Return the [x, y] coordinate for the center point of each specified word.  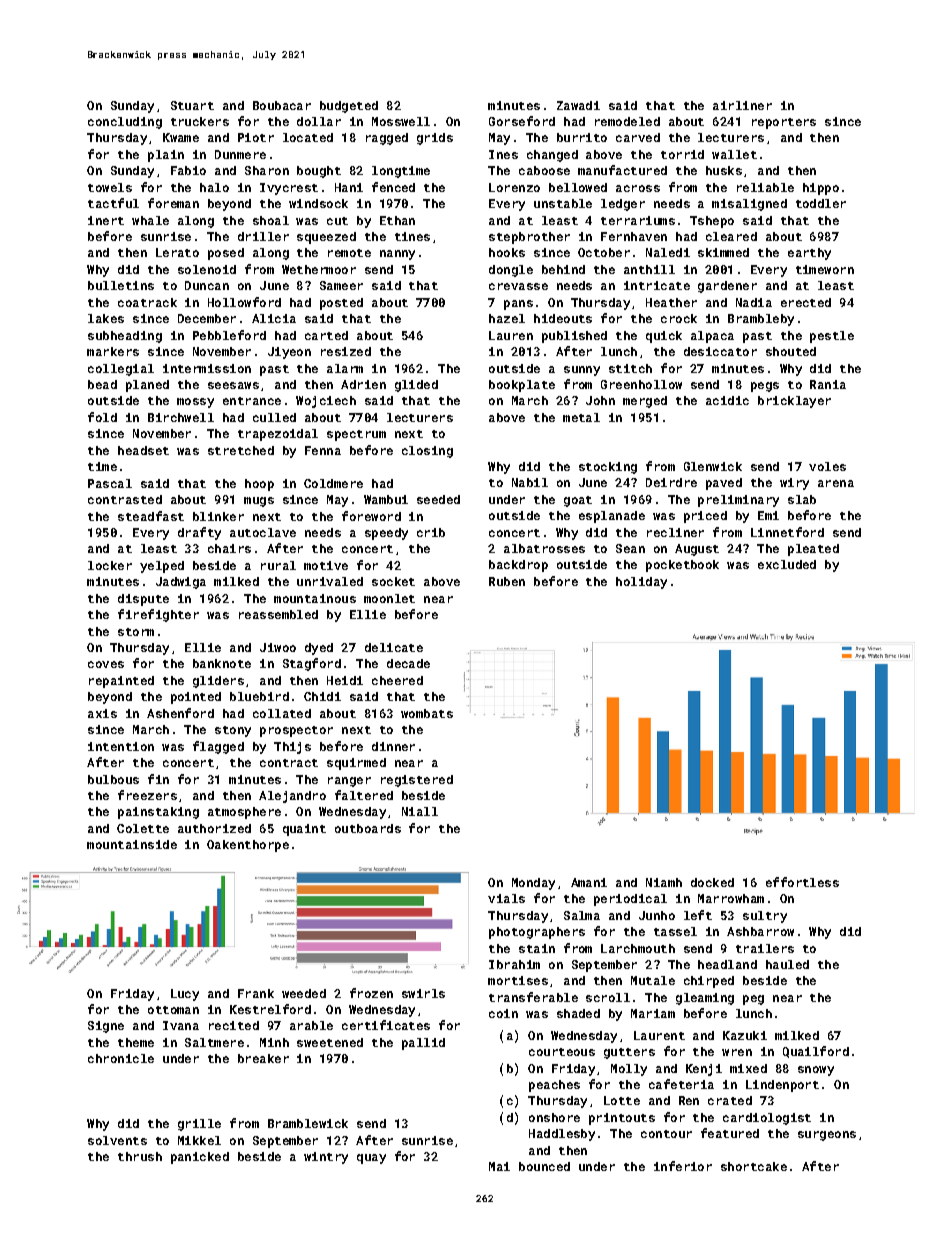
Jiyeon [289, 353]
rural [278, 565]
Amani [589, 882]
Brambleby [761, 320]
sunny [582, 371]
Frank [256, 993]
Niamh [664, 882]
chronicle [121, 1058]
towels [110, 187]
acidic [727, 400]
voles [827, 466]
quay [371, 1159]
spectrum [356, 435]
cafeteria [681, 1084]
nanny [397, 255]
